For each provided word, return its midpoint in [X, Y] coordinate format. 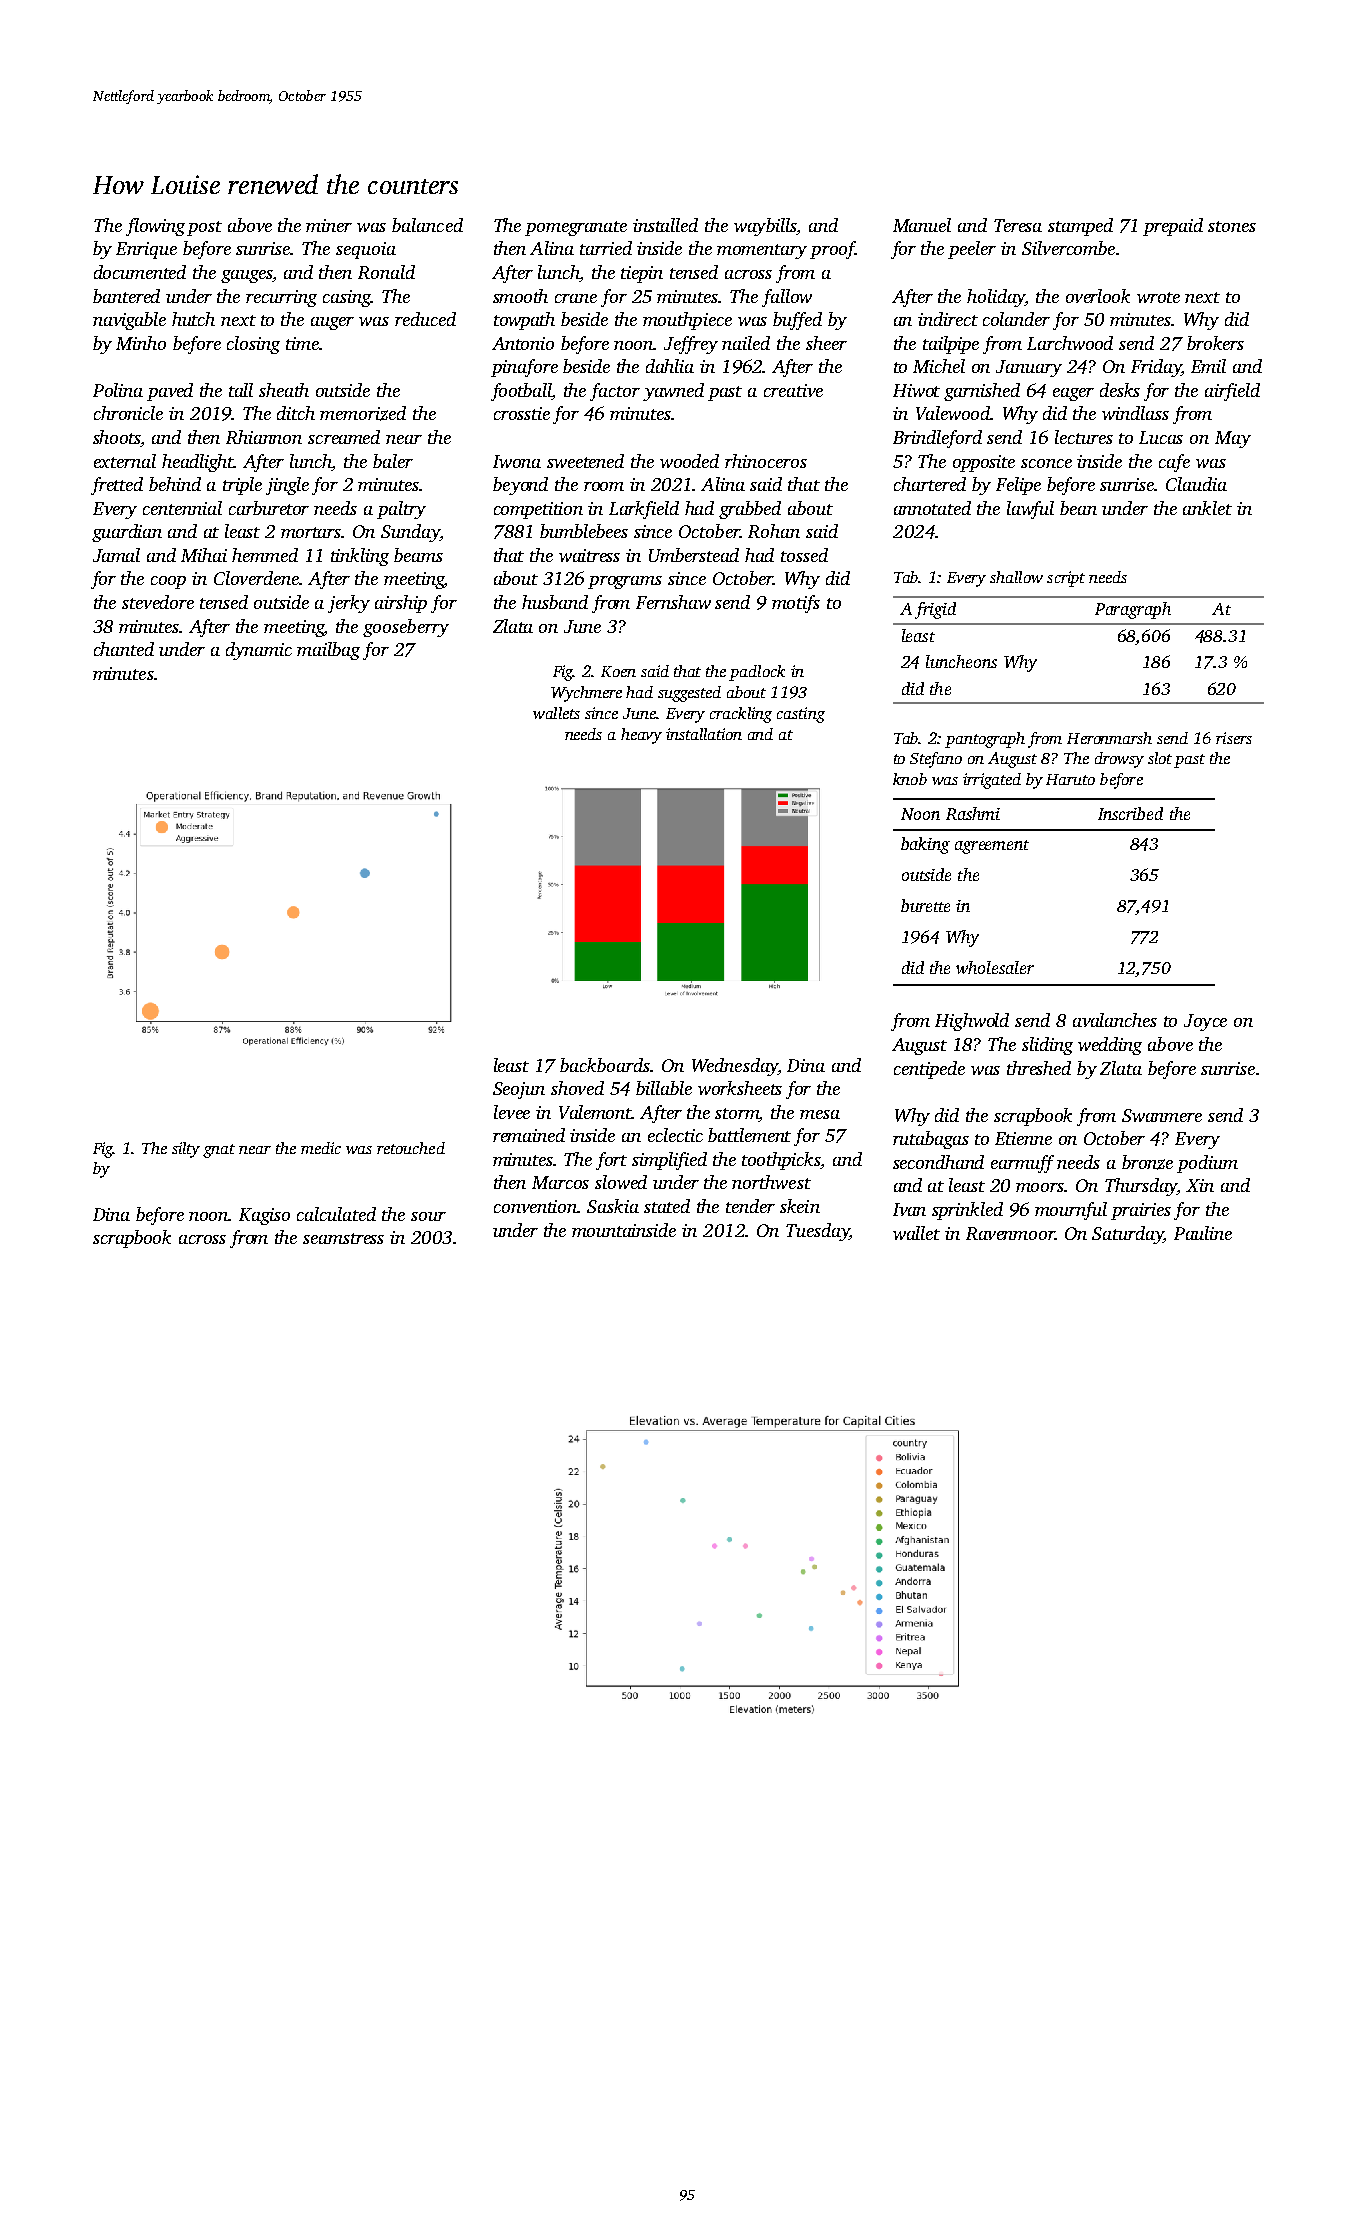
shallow [1016, 577]
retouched [411, 1148]
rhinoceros [766, 461]
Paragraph [1133, 610]
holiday [996, 298]
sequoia [366, 250]
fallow [787, 298]
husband [555, 602]
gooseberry [406, 628]
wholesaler [995, 967]
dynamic [259, 651]
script [1066, 579]
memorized [363, 413]
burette [925, 905]
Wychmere [586, 694]
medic [321, 1148]
